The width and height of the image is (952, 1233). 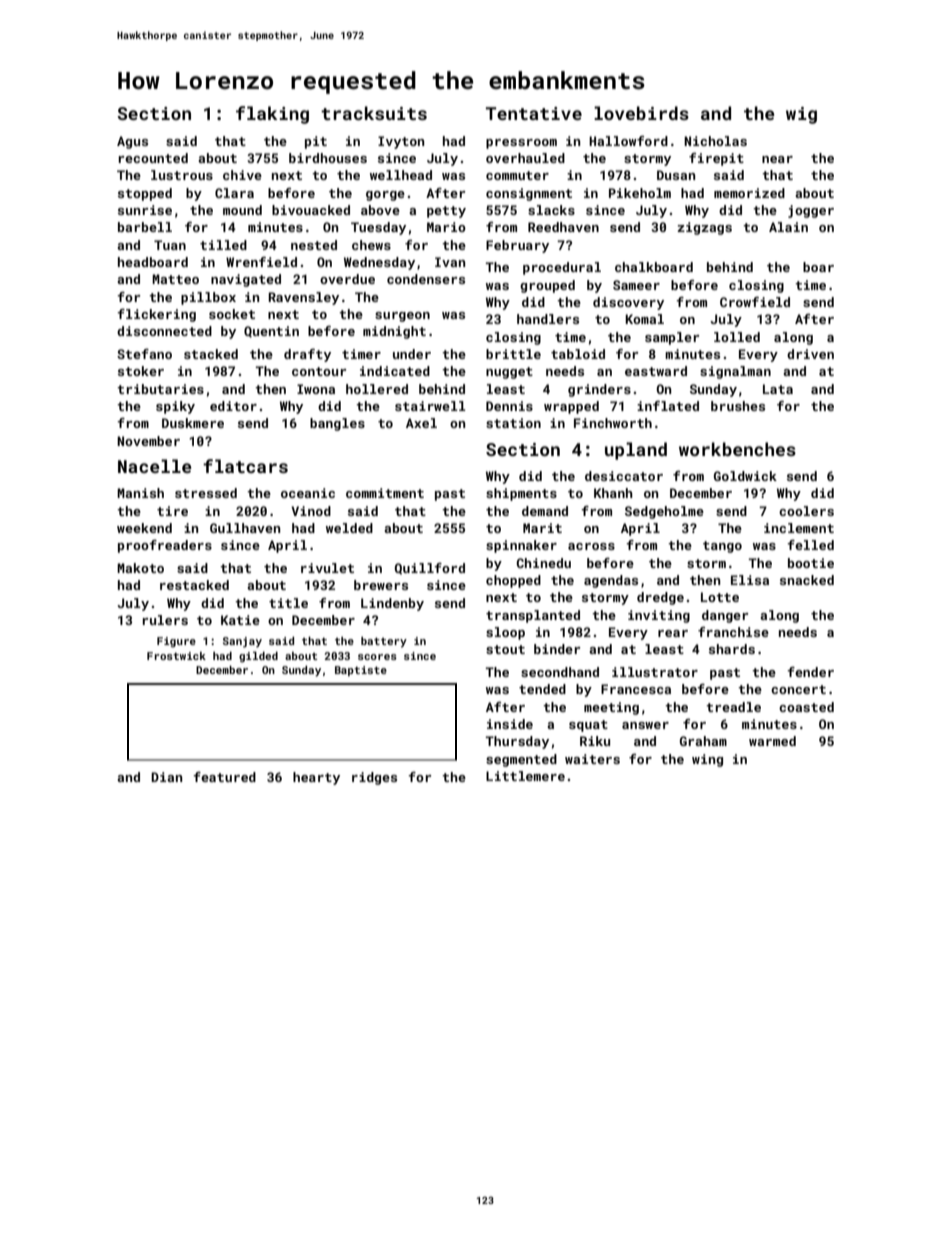 What do you see at coordinates (374, 778) in the image?
I see `ridges` at bounding box center [374, 778].
